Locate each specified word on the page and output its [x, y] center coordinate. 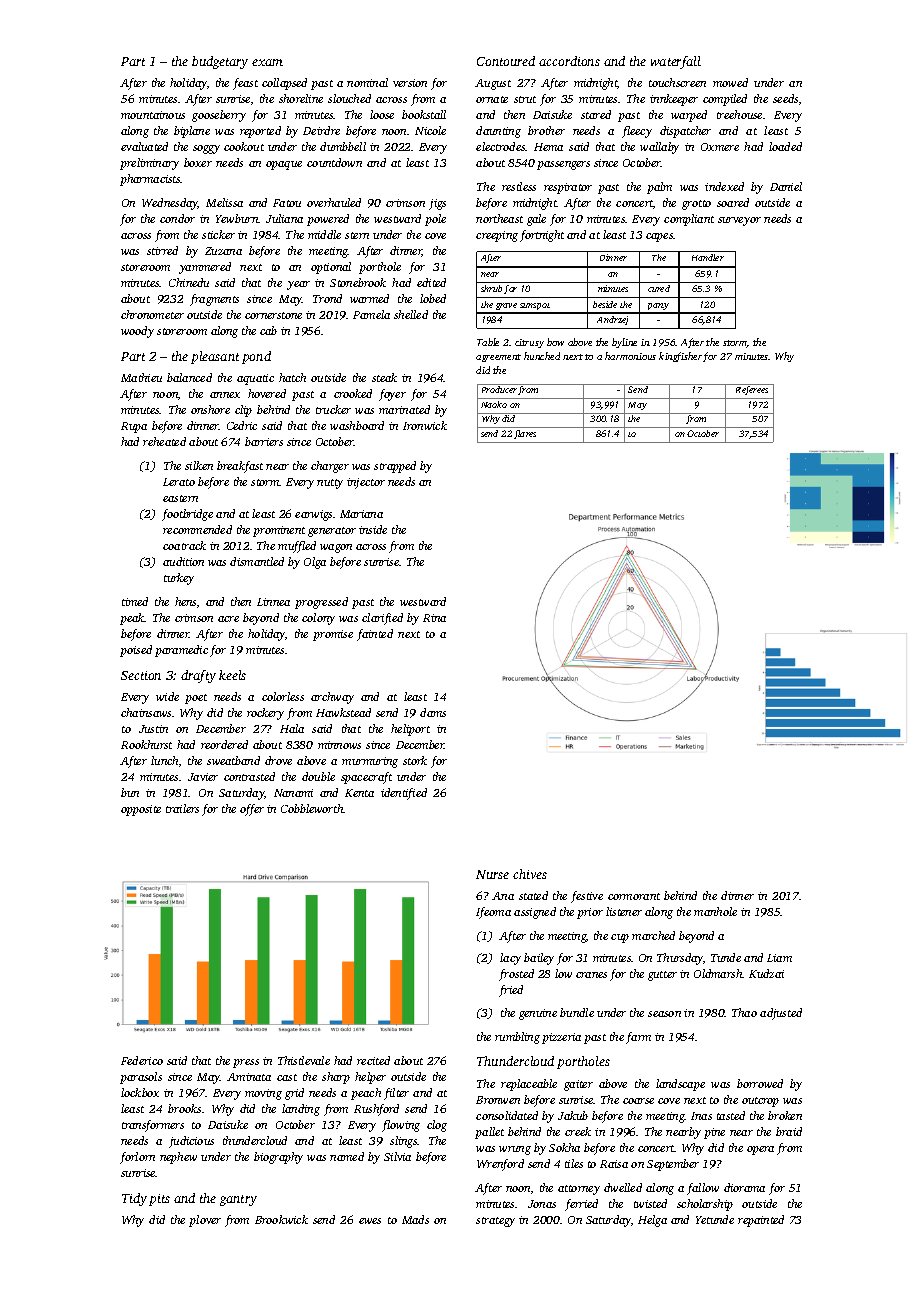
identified [404, 794]
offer [252, 810]
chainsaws [146, 712]
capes [660, 237]
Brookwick [281, 1219]
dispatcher [685, 132]
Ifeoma [493, 913]
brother [546, 130]
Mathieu [141, 377]
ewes [370, 1221]
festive [587, 897]
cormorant [634, 896]
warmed [369, 298]
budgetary [220, 62]
